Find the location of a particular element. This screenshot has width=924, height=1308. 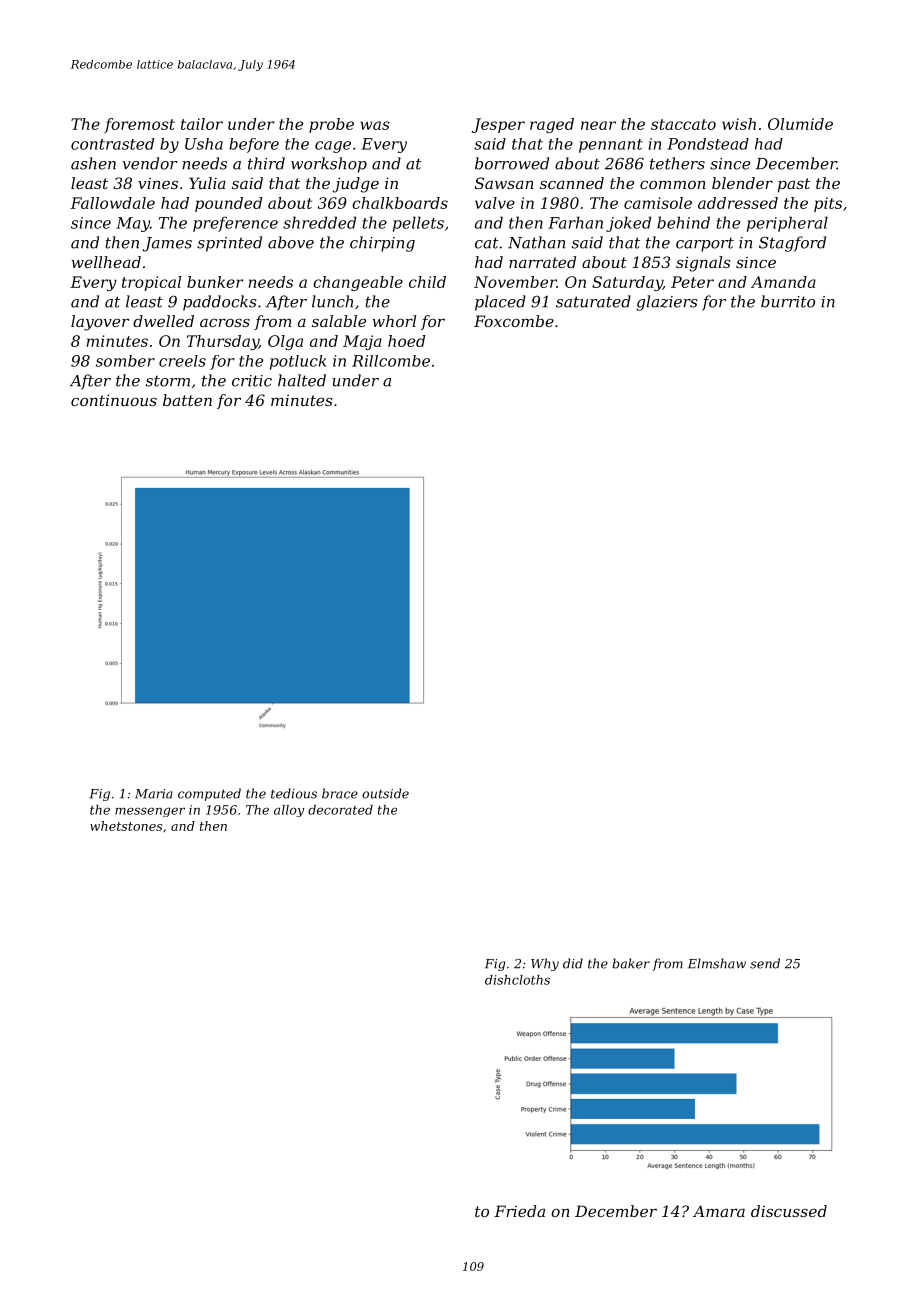

continuous is located at coordinates (114, 400).
